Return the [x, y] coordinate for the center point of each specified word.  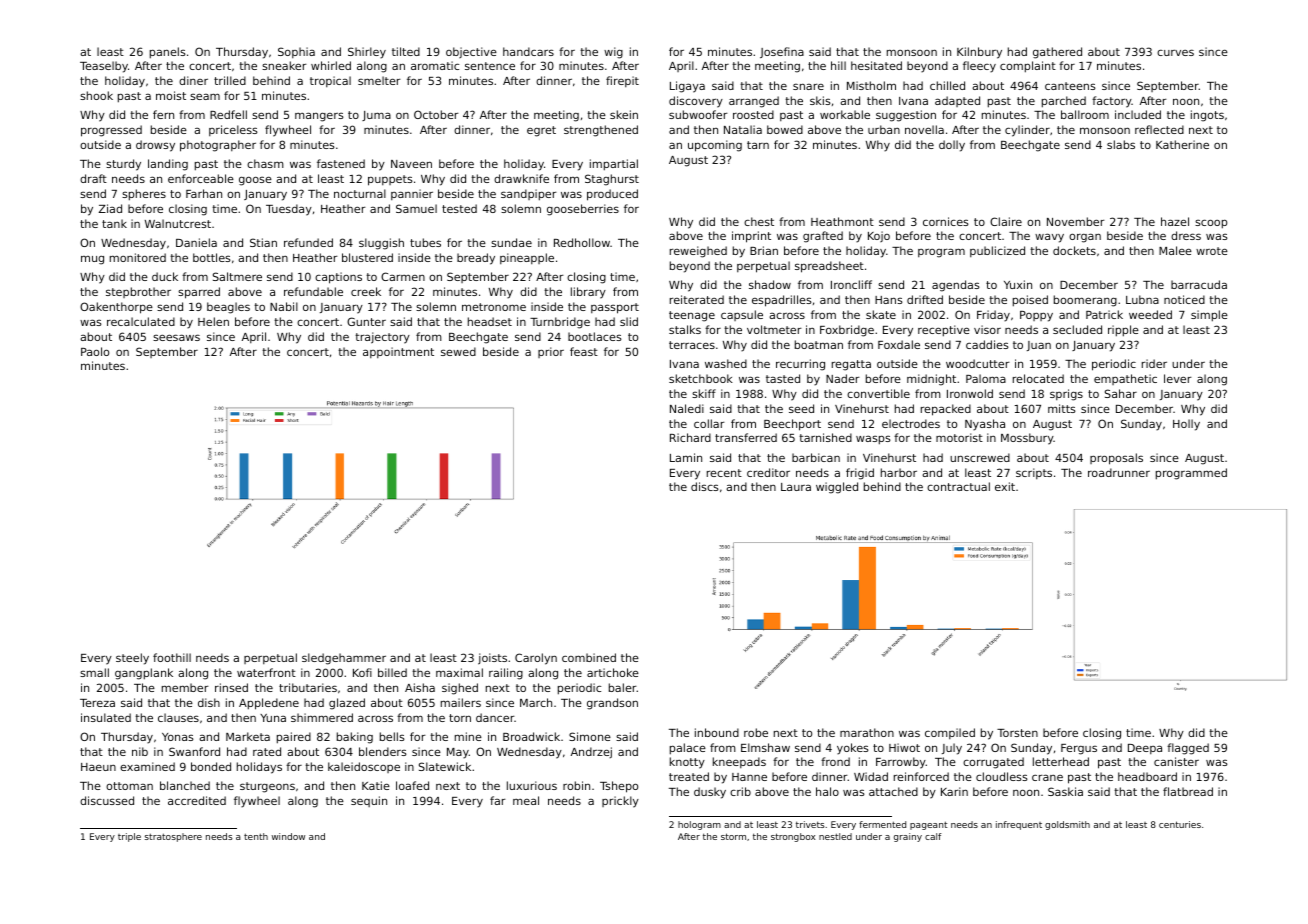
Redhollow [582, 242]
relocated [1038, 378]
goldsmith [1067, 825]
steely [132, 659]
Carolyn [536, 659]
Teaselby [104, 67]
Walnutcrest [178, 223]
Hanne [749, 777]
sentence [490, 66]
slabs [1121, 144]
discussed [107, 800]
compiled [950, 733]
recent [724, 473]
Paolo [95, 351]
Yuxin [1018, 284]
